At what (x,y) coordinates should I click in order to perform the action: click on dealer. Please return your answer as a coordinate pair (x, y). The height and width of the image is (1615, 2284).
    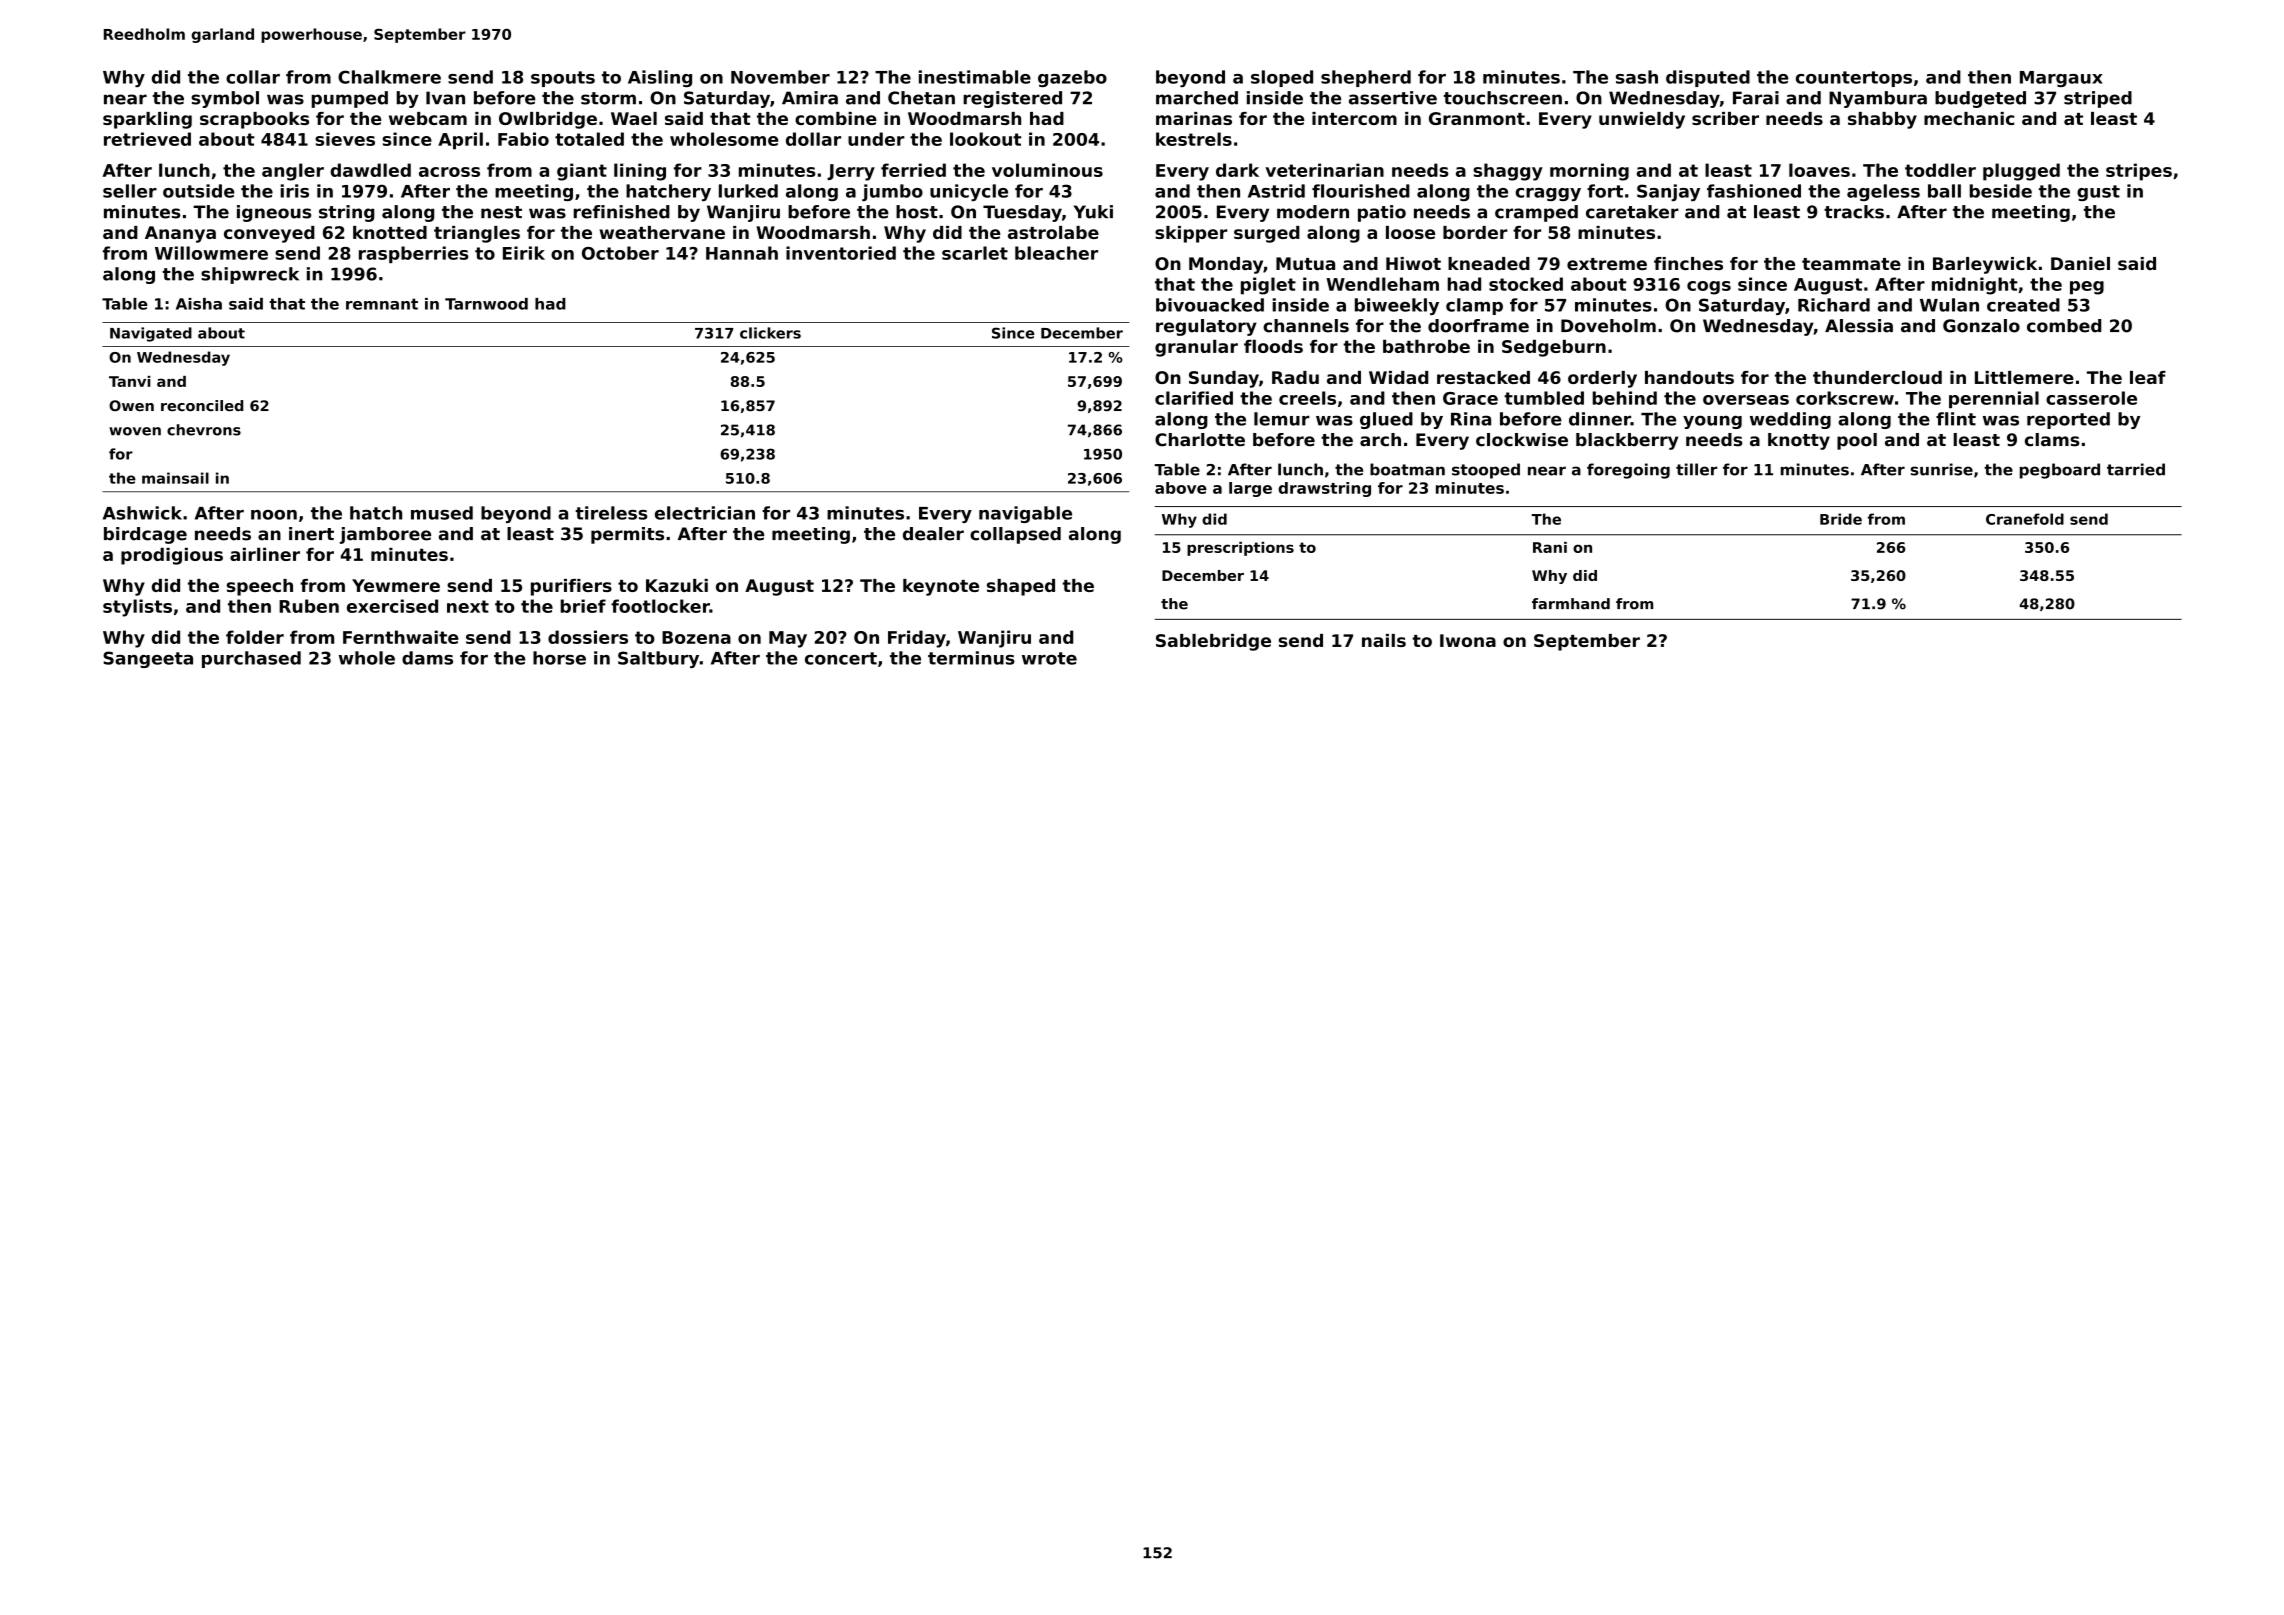
    Looking at the image, I should click on (933, 534).
